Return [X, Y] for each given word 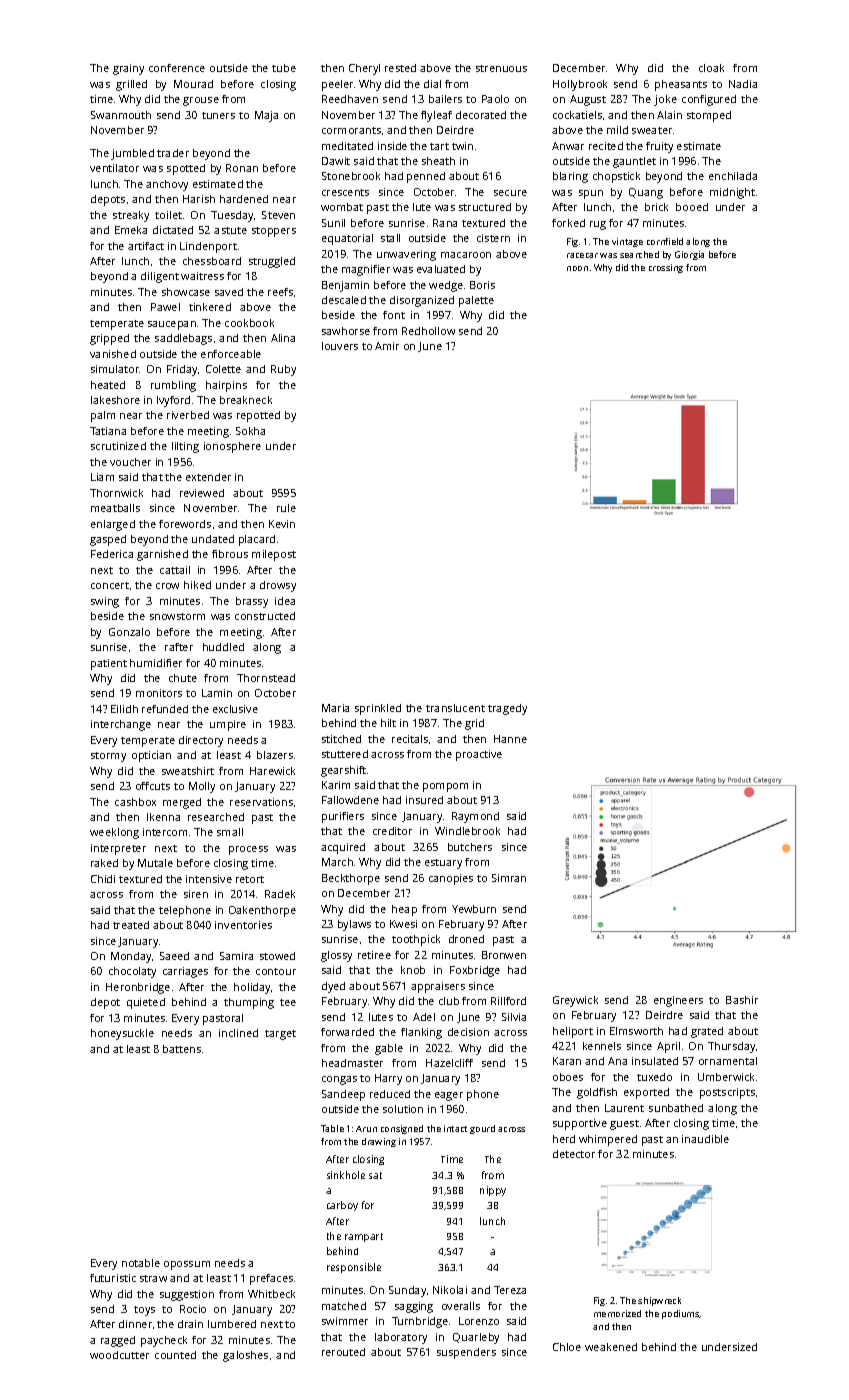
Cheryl [364, 69]
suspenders [466, 1353]
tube [284, 68]
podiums [681, 1314]
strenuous [501, 68]
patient [109, 664]
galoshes [245, 1356]
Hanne [510, 739]
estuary [443, 864]
